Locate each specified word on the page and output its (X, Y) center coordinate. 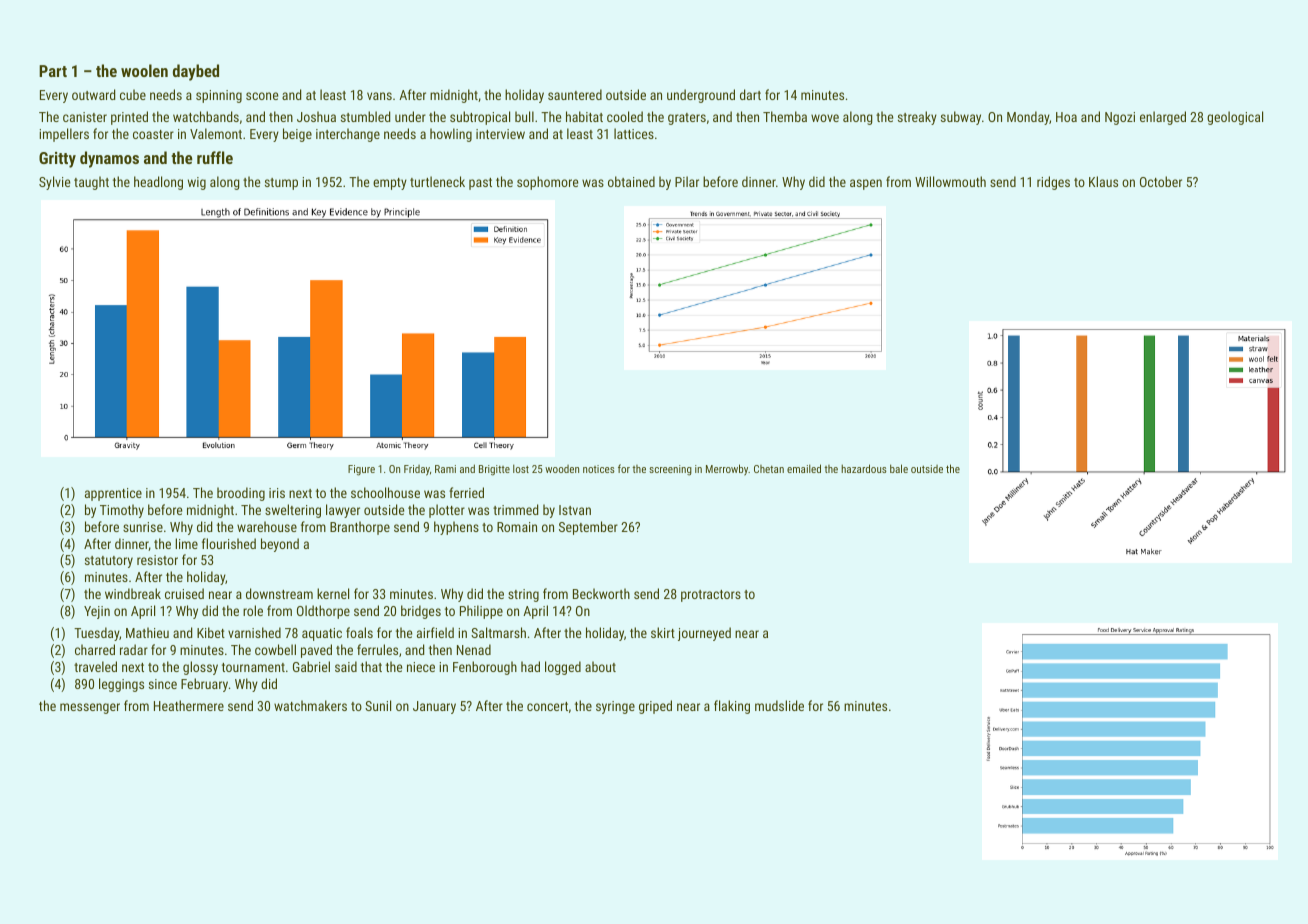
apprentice (113, 494)
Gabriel (311, 666)
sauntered (575, 94)
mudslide (779, 705)
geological (1235, 118)
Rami (445, 469)
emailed (804, 468)
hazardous (864, 468)
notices (599, 469)
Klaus (1103, 181)
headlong (158, 183)
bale (899, 468)
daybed (196, 72)
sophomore (547, 183)
